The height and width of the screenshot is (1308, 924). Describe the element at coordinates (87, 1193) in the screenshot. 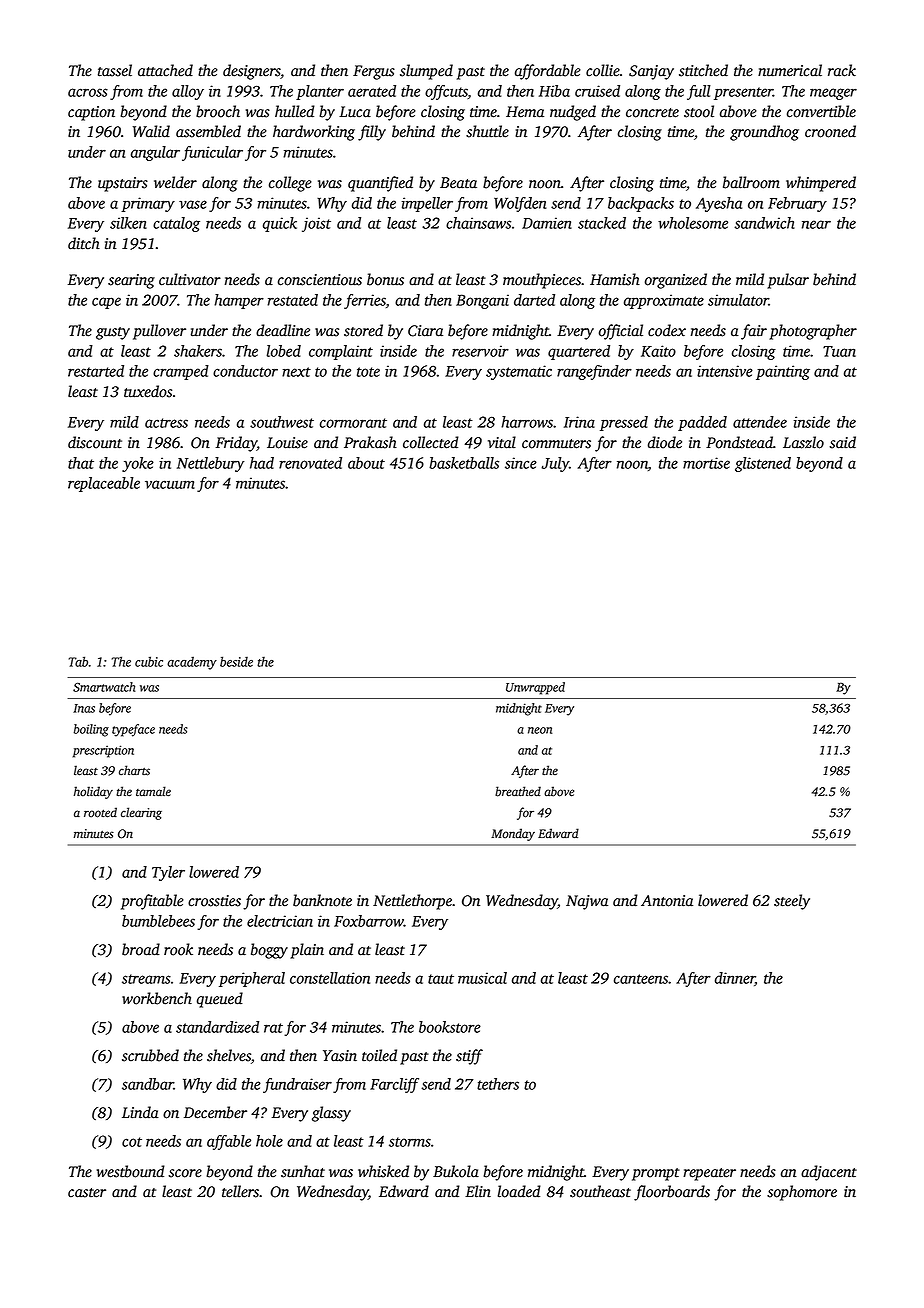

I see `caster` at that location.
